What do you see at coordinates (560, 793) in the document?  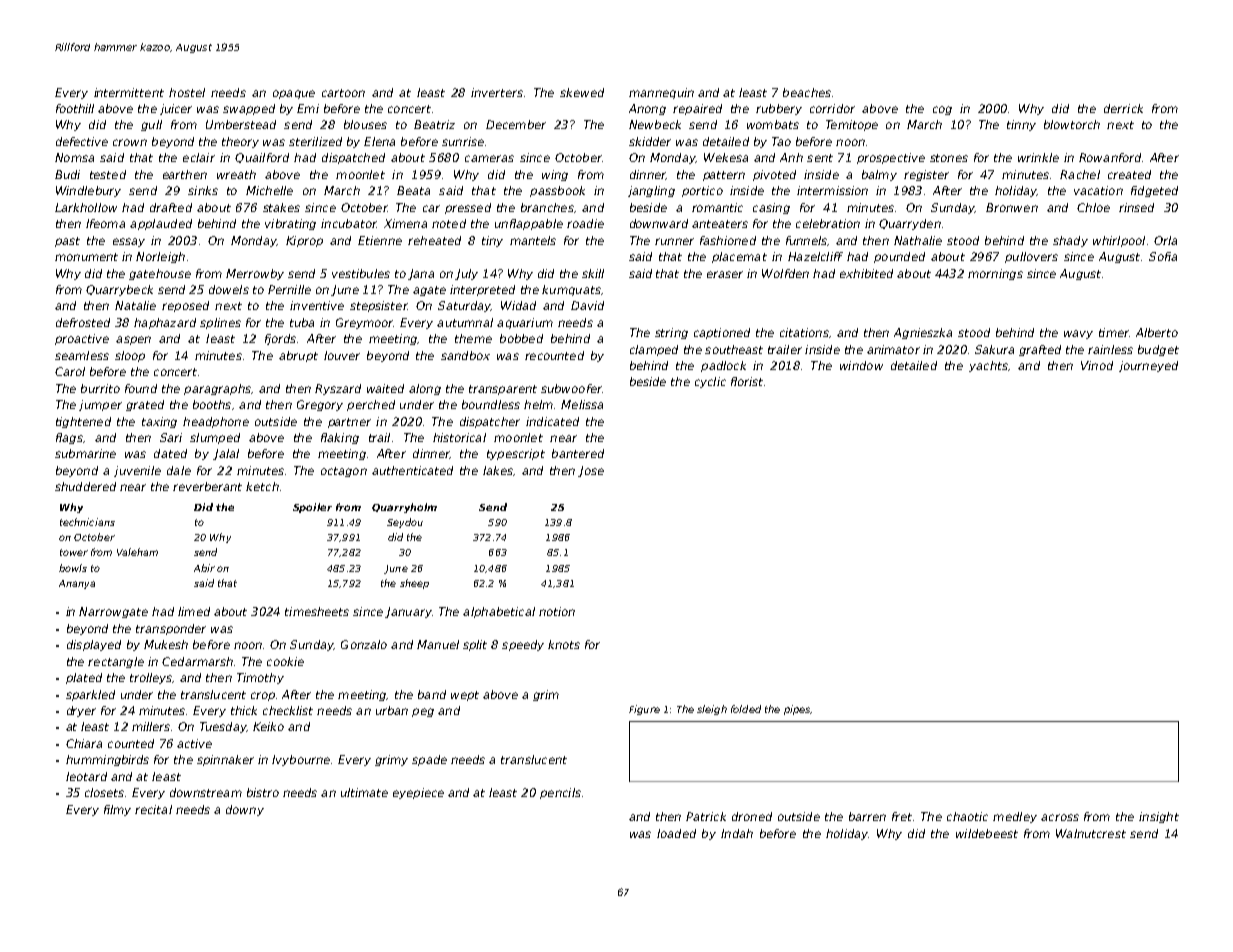 I see `pencils` at bounding box center [560, 793].
